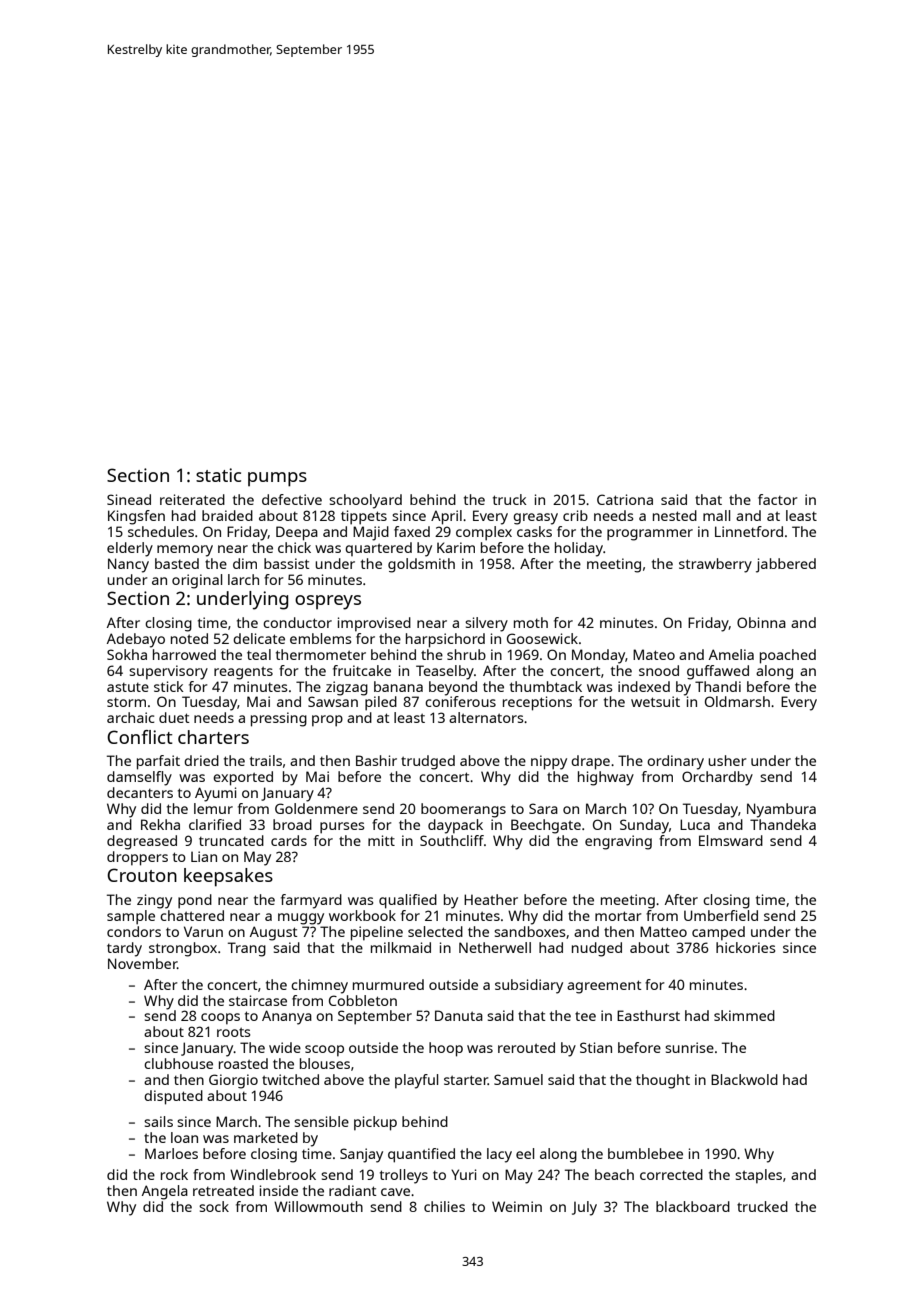  What do you see at coordinates (227, 515) in the screenshot?
I see `braided` at bounding box center [227, 515].
